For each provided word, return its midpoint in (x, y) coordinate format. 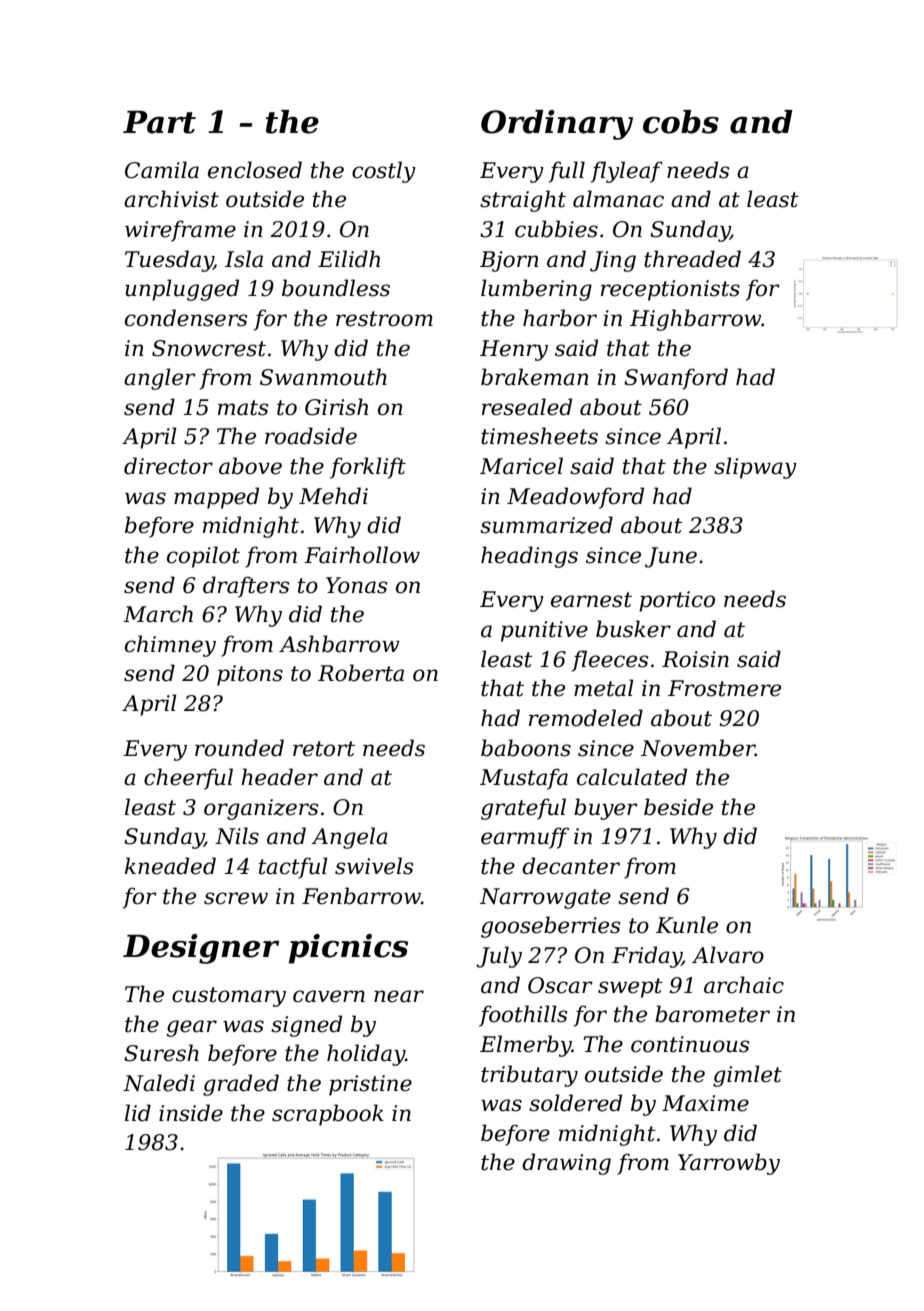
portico (677, 601)
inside (191, 1113)
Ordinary (557, 125)
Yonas (356, 585)
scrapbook (328, 1115)
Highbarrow (696, 320)
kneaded (170, 866)
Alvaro (728, 955)
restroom (384, 319)
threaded (692, 259)
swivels (374, 866)
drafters (246, 587)
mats (243, 408)
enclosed (255, 170)
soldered (575, 1103)
